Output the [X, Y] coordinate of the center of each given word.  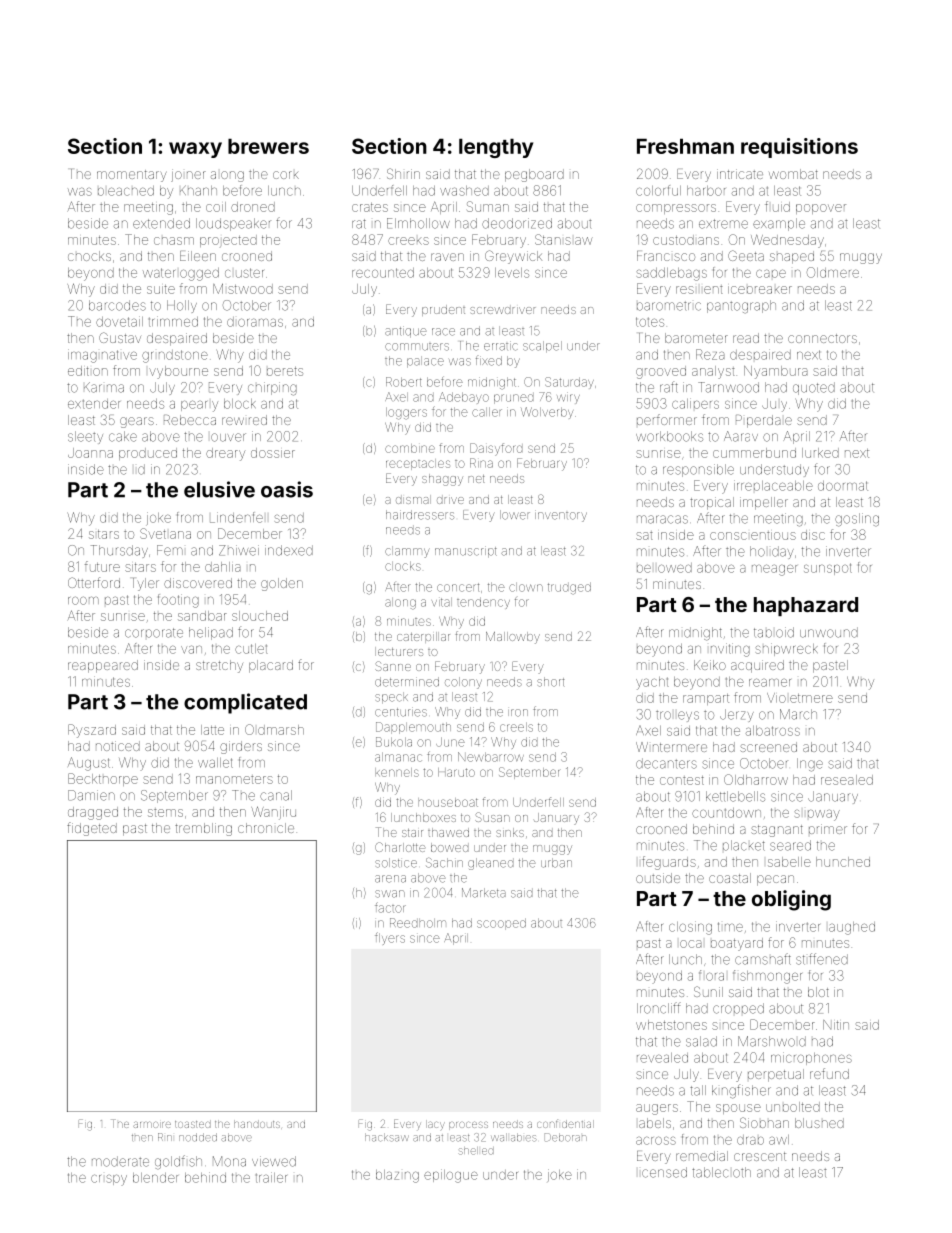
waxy [195, 150]
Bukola [394, 742]
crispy [109, 1180]
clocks [403, 566]
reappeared [103, 666]
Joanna [90, 453]
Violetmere [800, 698]
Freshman [685, 146]
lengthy [496, 148]
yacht [652, 683]
